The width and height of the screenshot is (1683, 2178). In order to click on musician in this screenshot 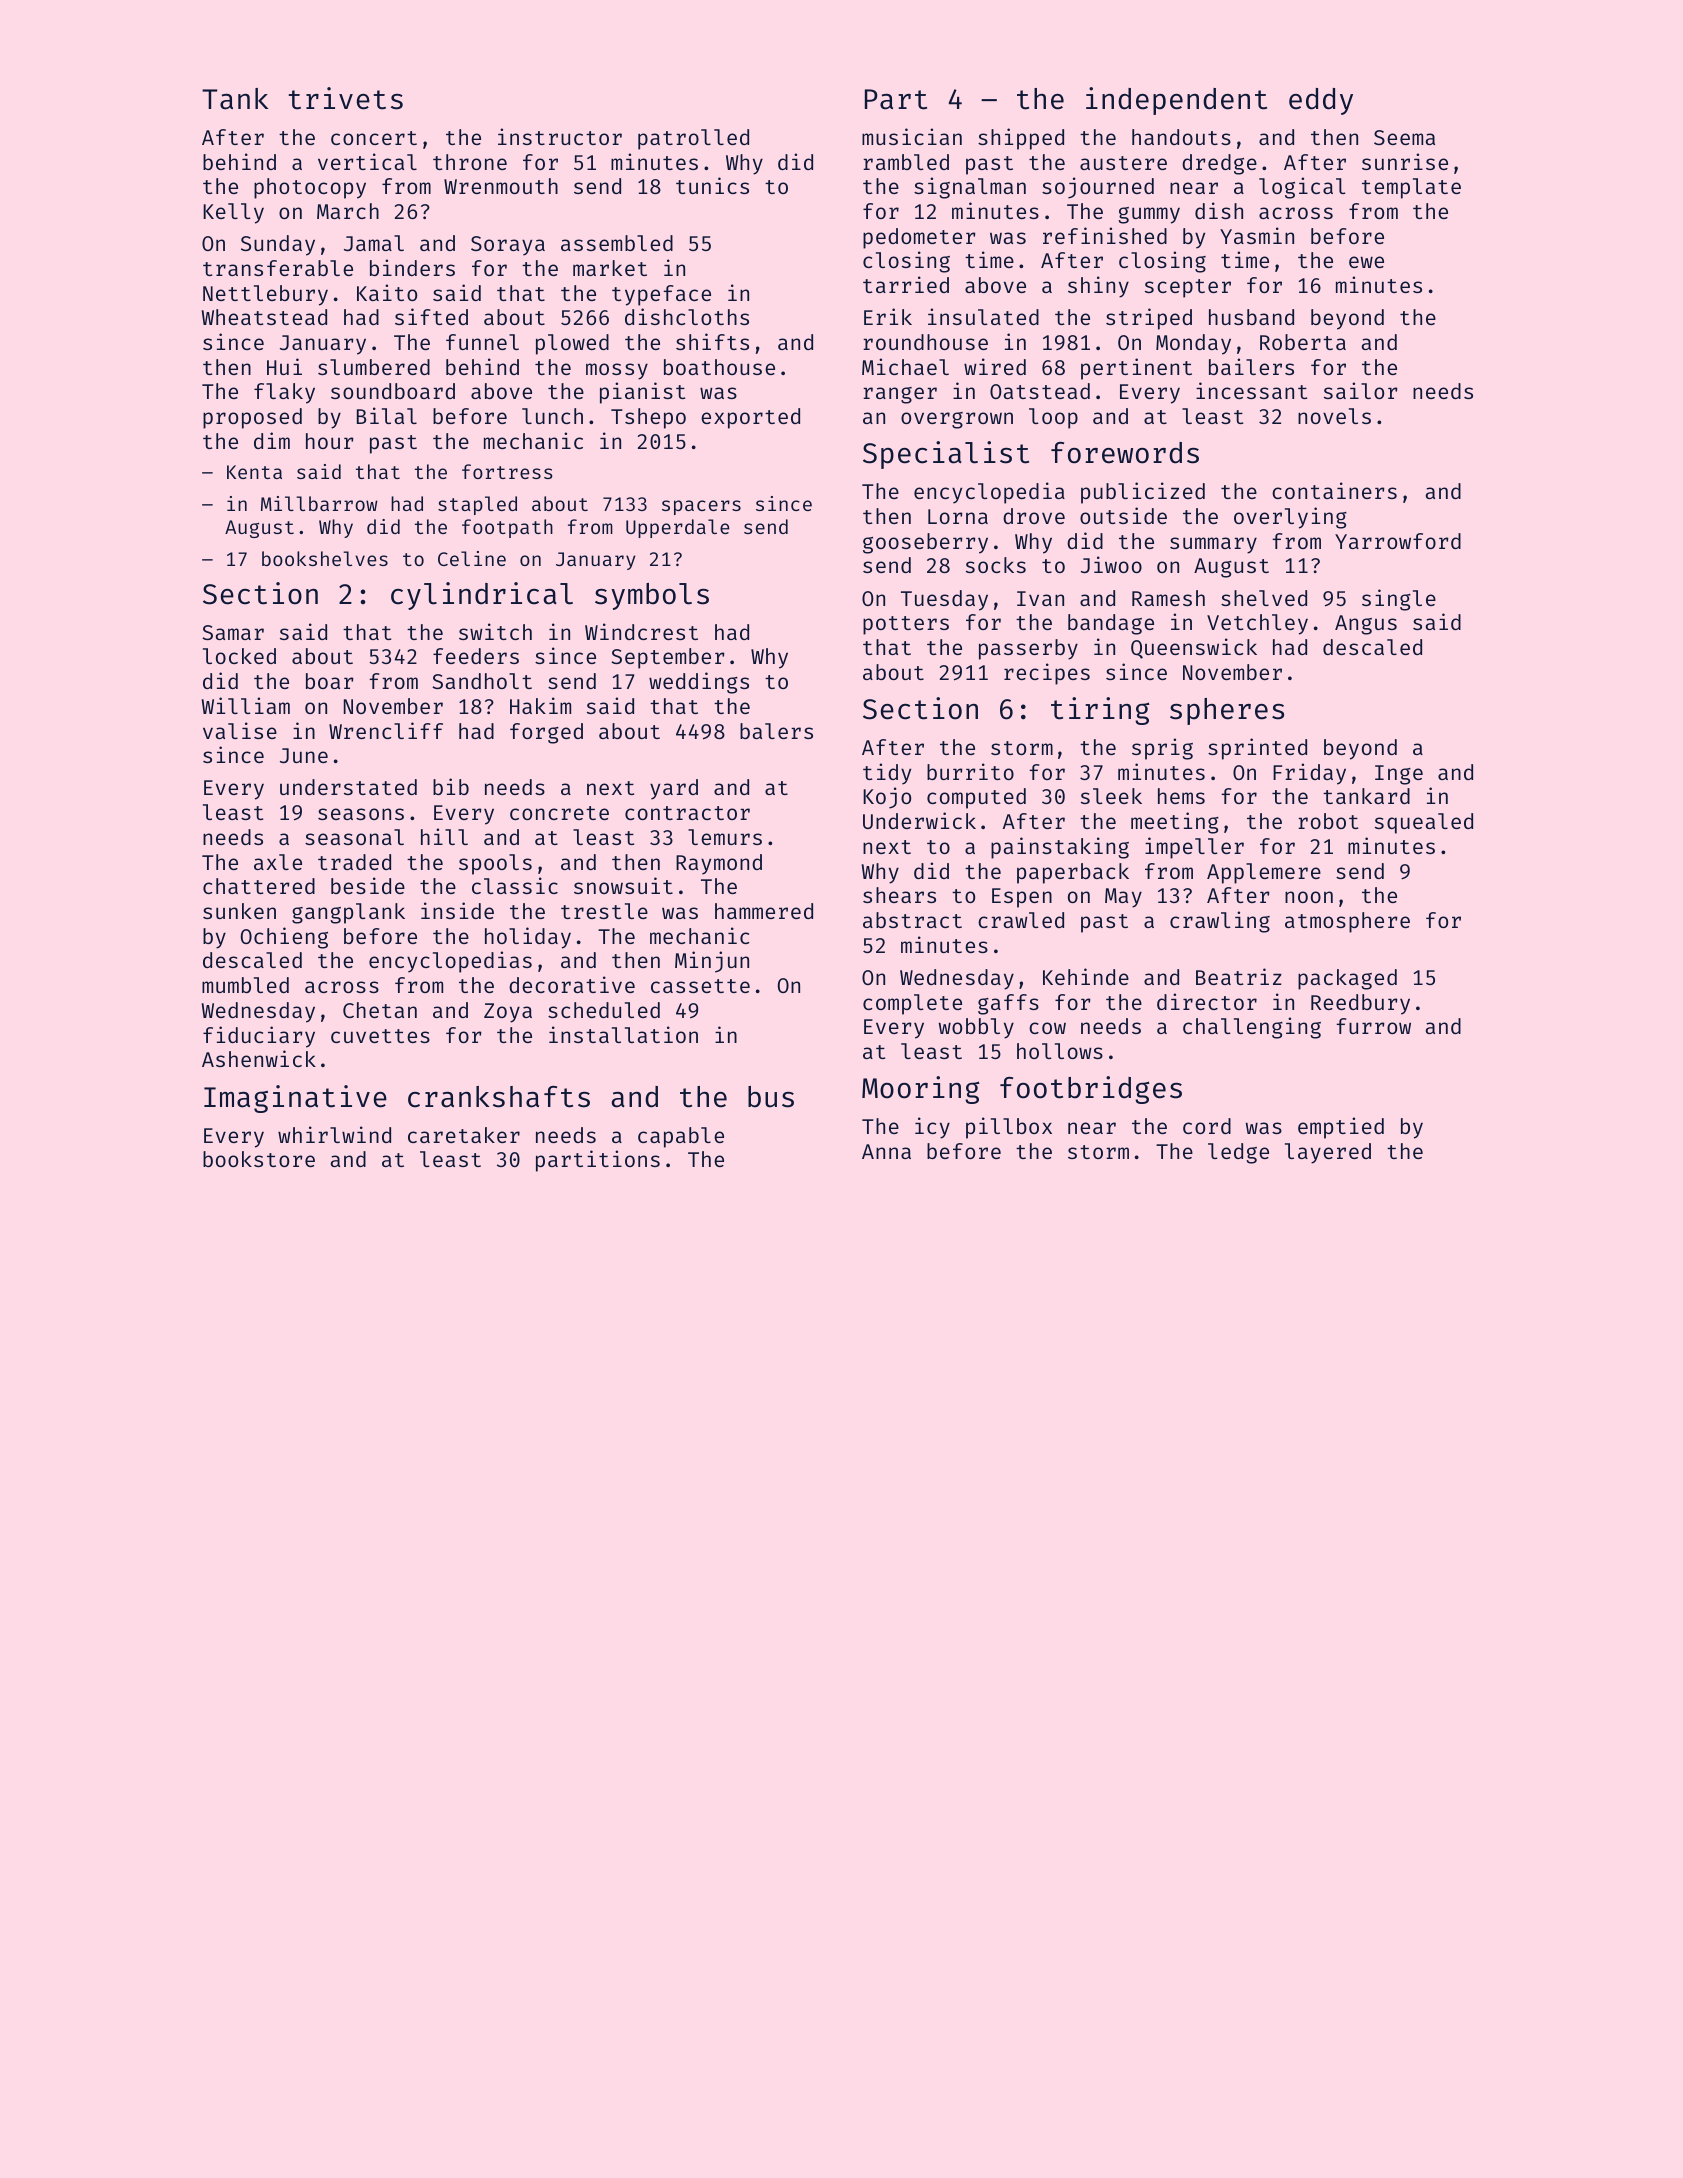, I will do `click(912, 136)`.
